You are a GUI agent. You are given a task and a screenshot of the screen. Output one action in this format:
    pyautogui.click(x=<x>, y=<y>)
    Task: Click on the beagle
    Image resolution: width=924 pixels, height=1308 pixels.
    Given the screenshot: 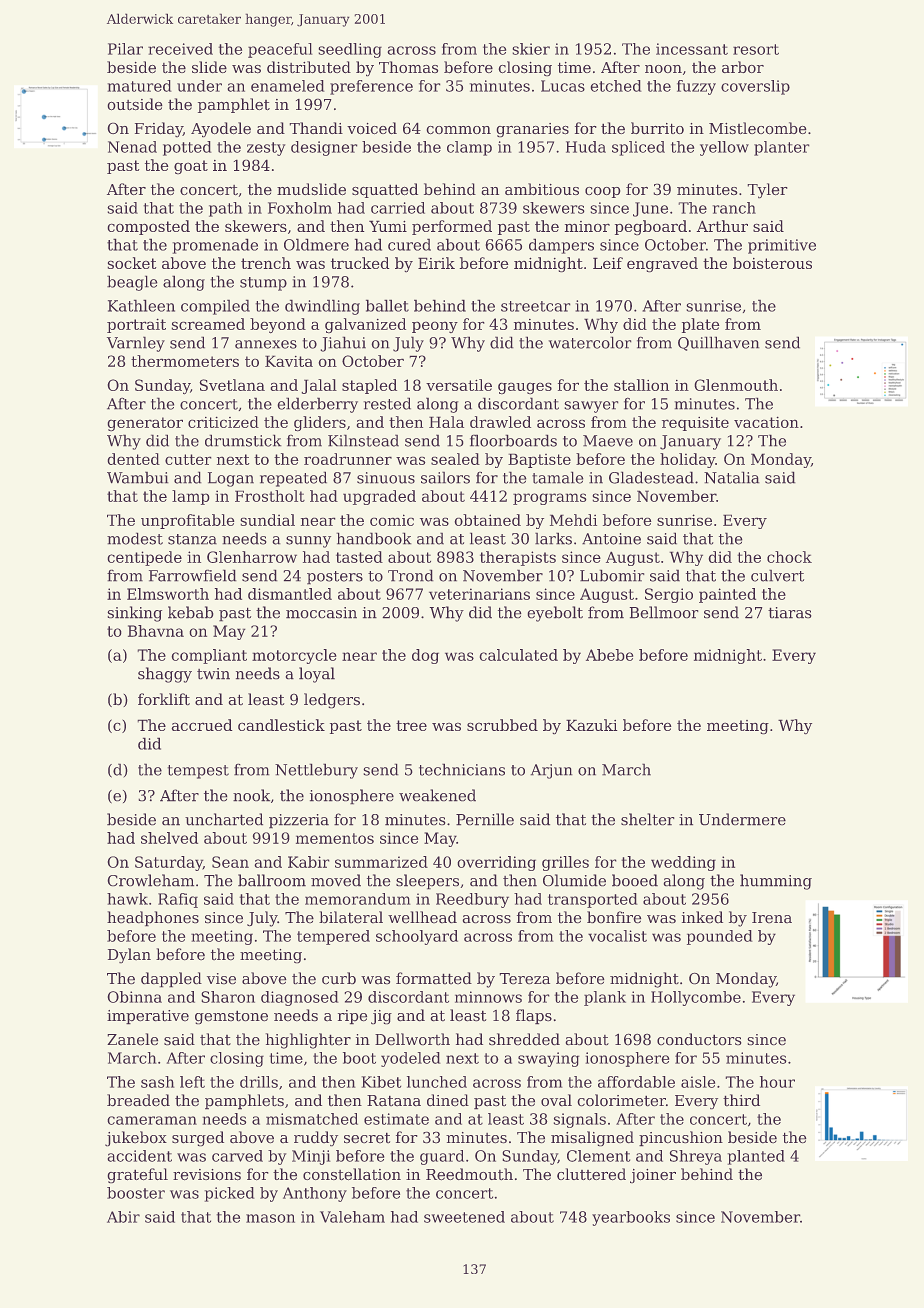 What is the action you would take?
    pyautogui.click(x=132, y=283)
